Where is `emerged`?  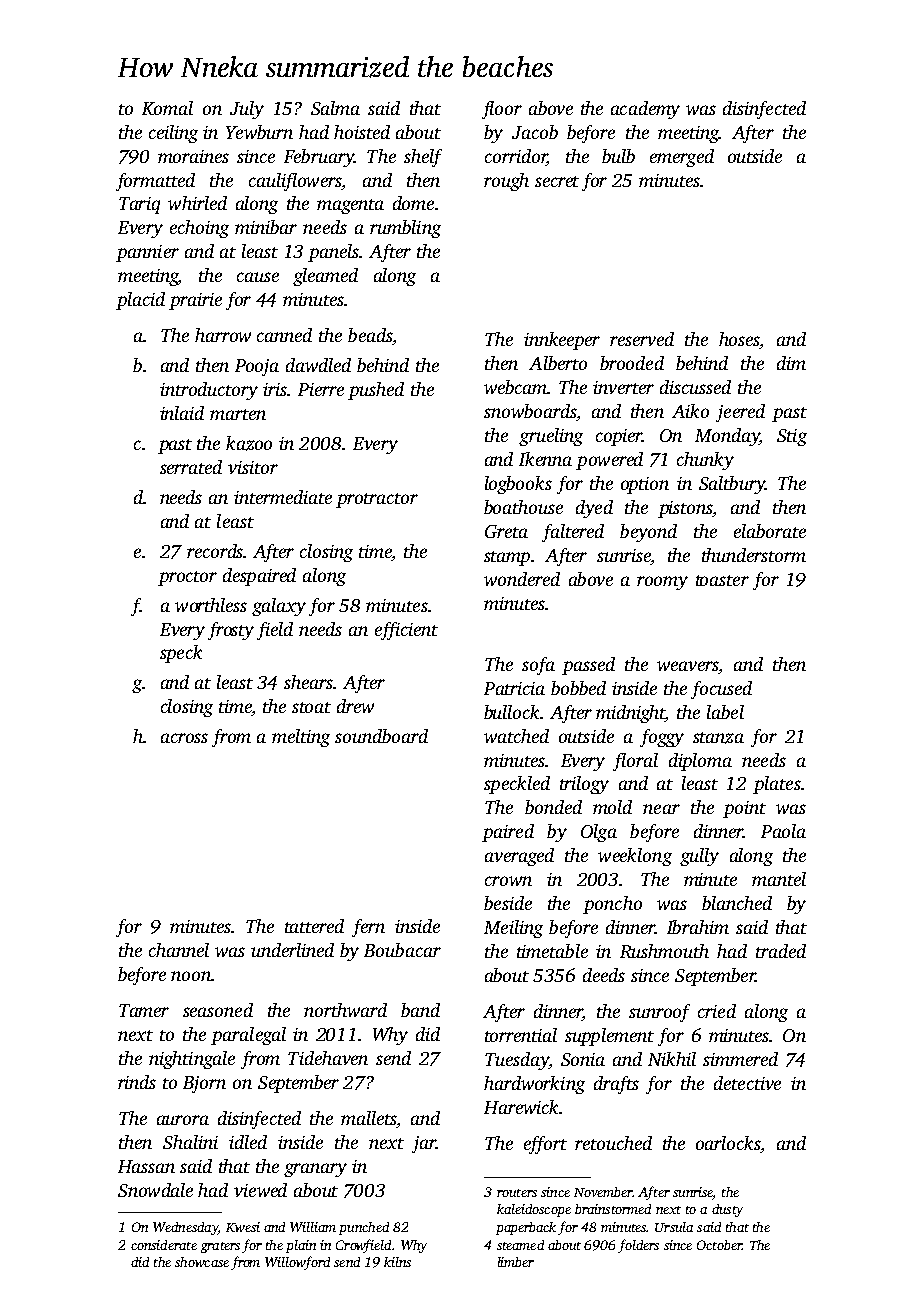 emerged is located at coordinates (682, 158).
